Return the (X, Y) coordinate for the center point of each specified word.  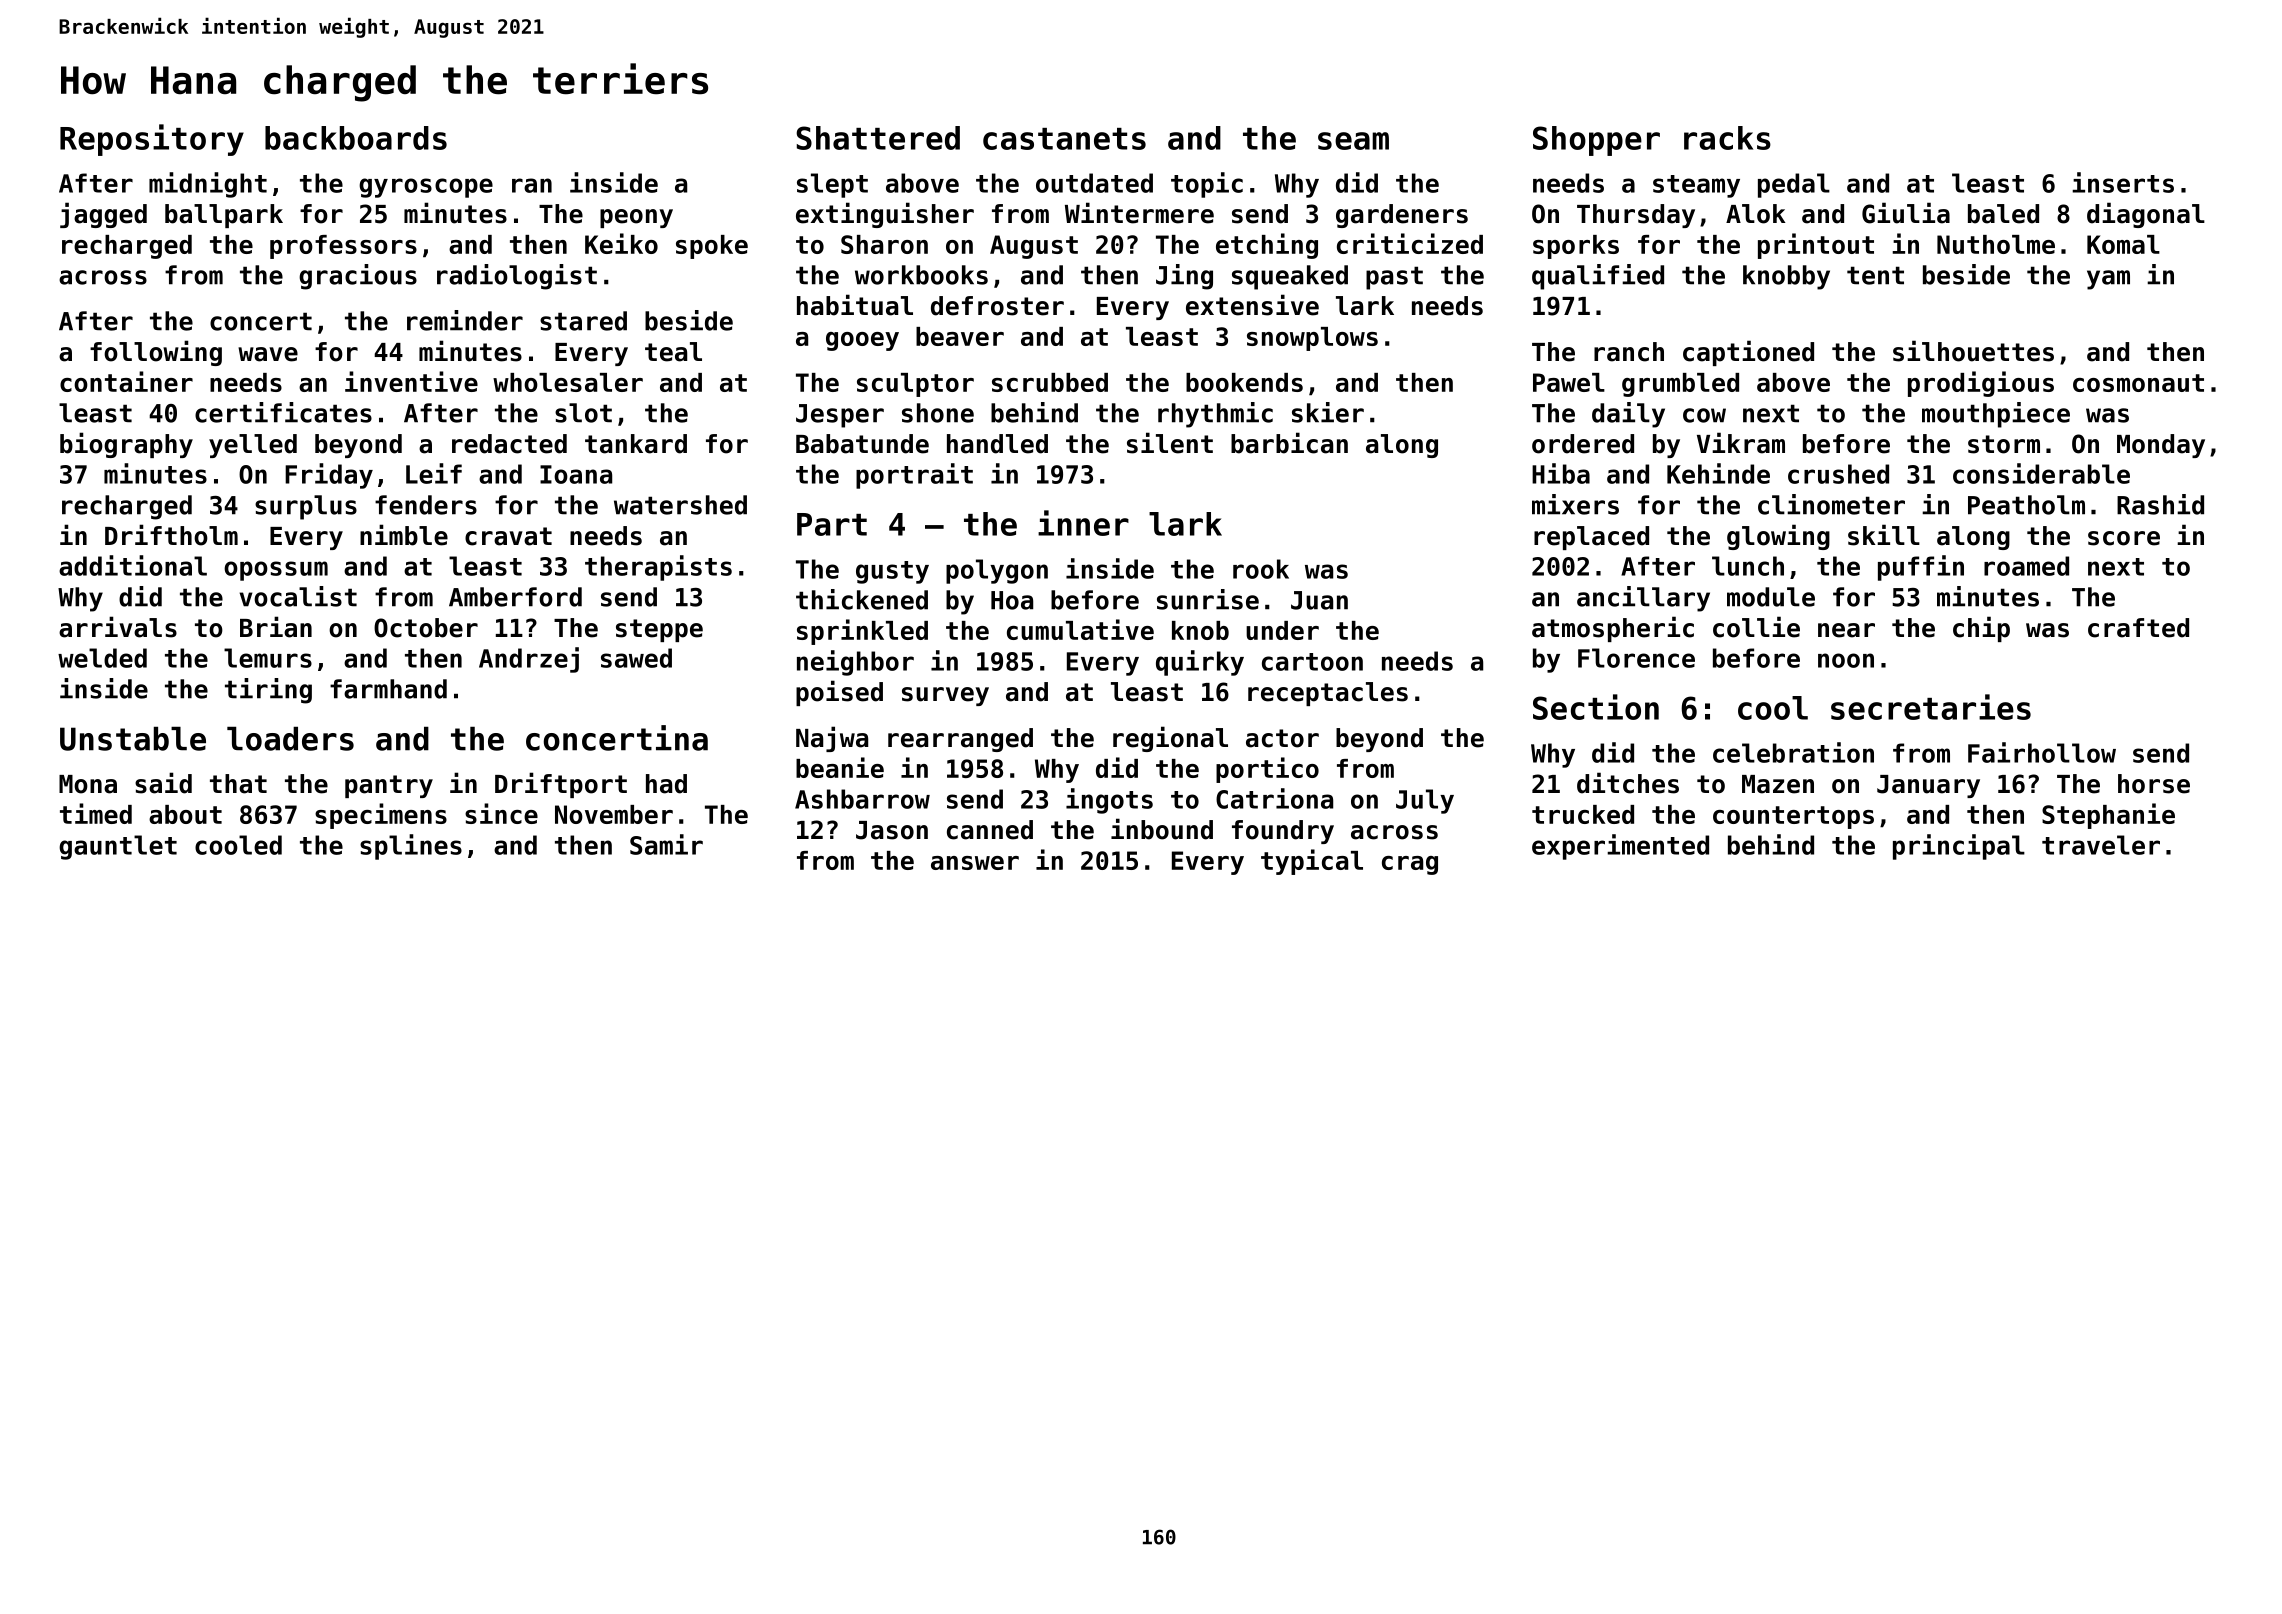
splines (411, 847)
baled (2003, 214)
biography (126, 445)
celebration (1793, 752)
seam (1353, 141)
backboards (356, 138)
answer (975, 863)
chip (1981, 629)
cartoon (1312, 662)
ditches (1628, 783)
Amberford (515, 597)
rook (1261, 569)
